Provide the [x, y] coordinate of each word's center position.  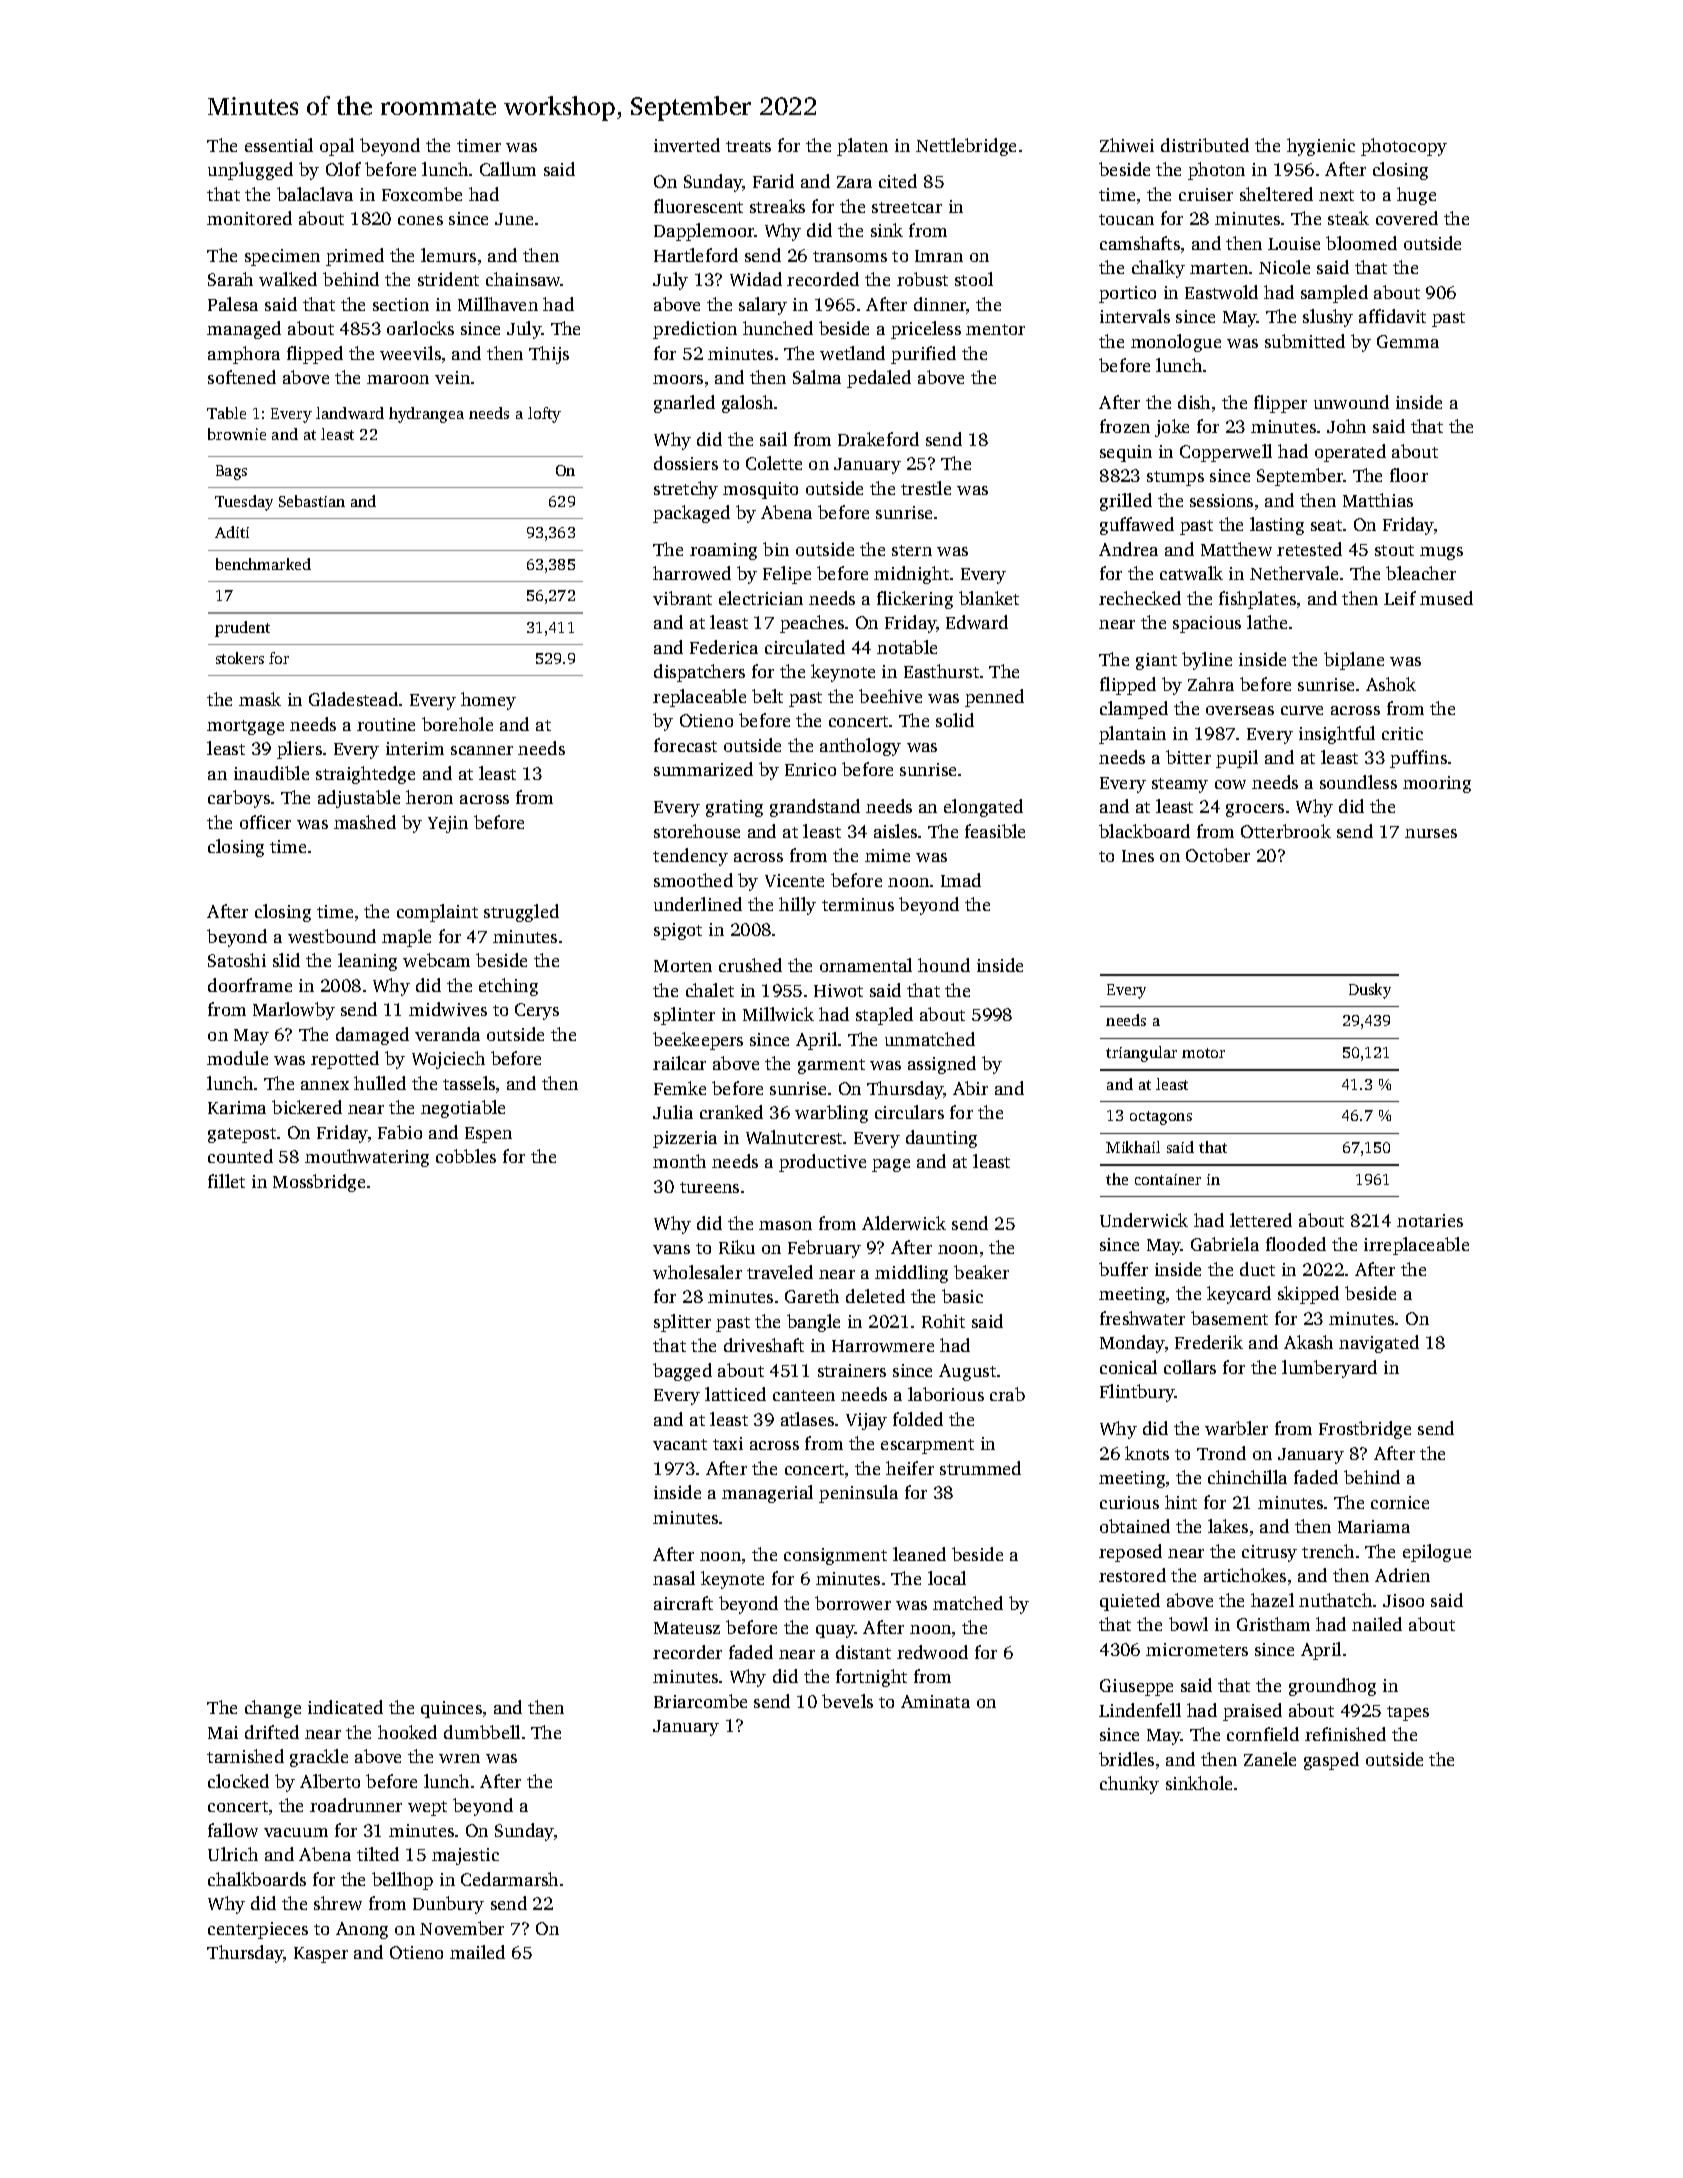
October [1218, 855]
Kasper [321, 1955]
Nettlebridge [966, 147]
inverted [687, 145]
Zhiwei [1127, 145]
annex [325, 1085]
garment [831, 1066]
